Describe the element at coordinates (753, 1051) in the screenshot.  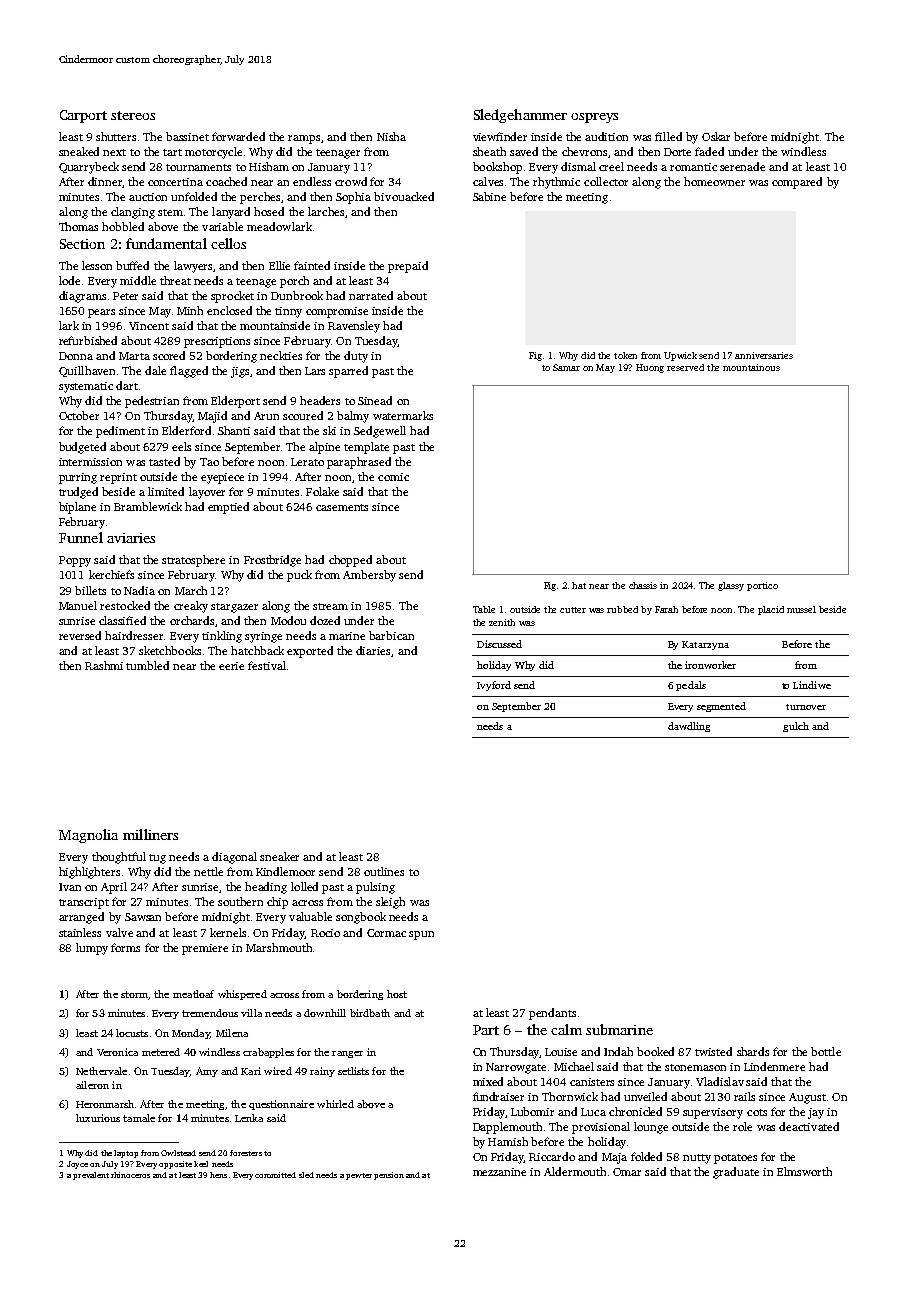
I see `shards` at that location.
